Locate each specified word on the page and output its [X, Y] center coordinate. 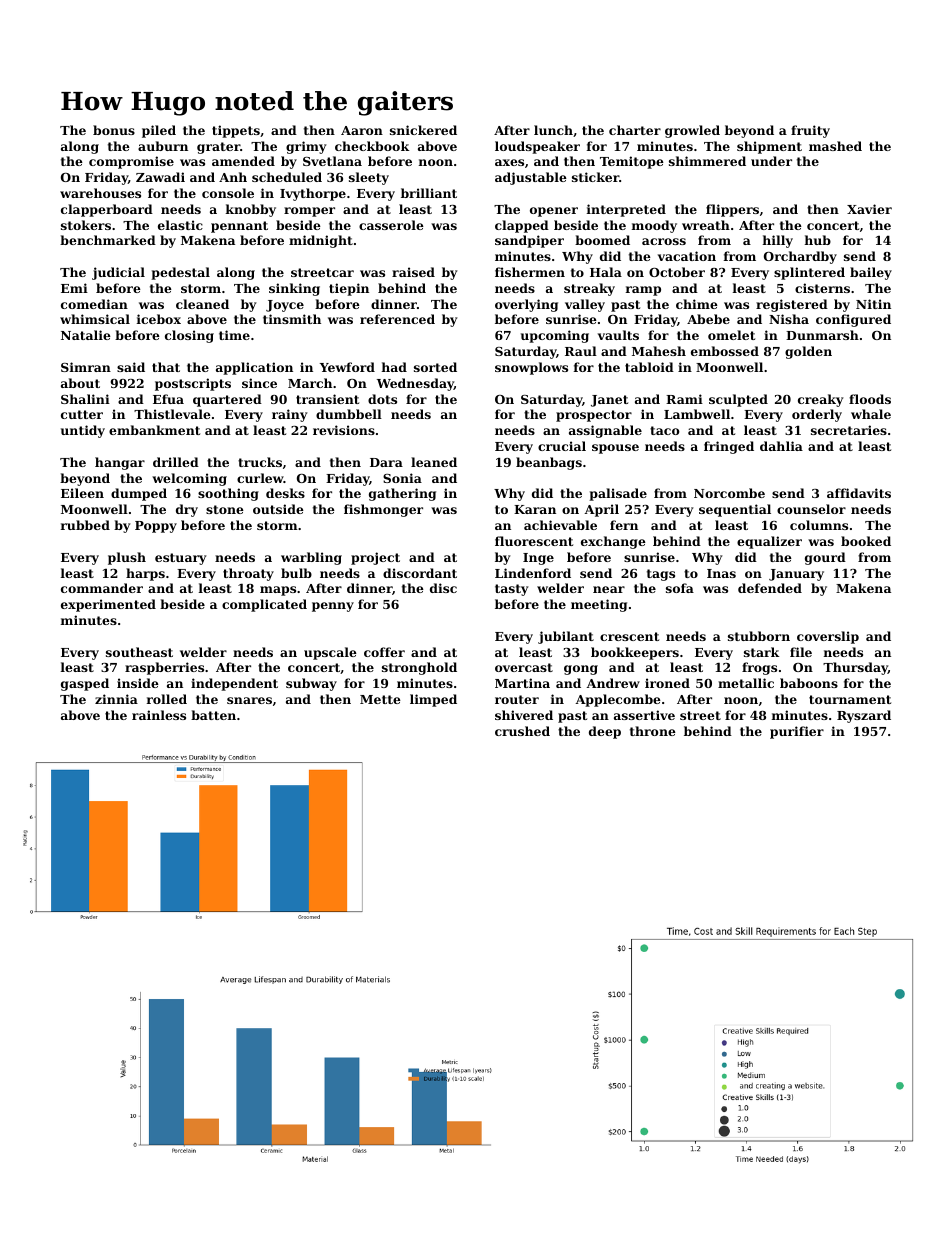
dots [382, 399]
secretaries [849, 430]
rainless [159, 715]
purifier [797, 732]
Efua [168, 399]
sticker [595, 177]
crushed [522, 731]
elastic [180, 225]
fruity [810, 131]
